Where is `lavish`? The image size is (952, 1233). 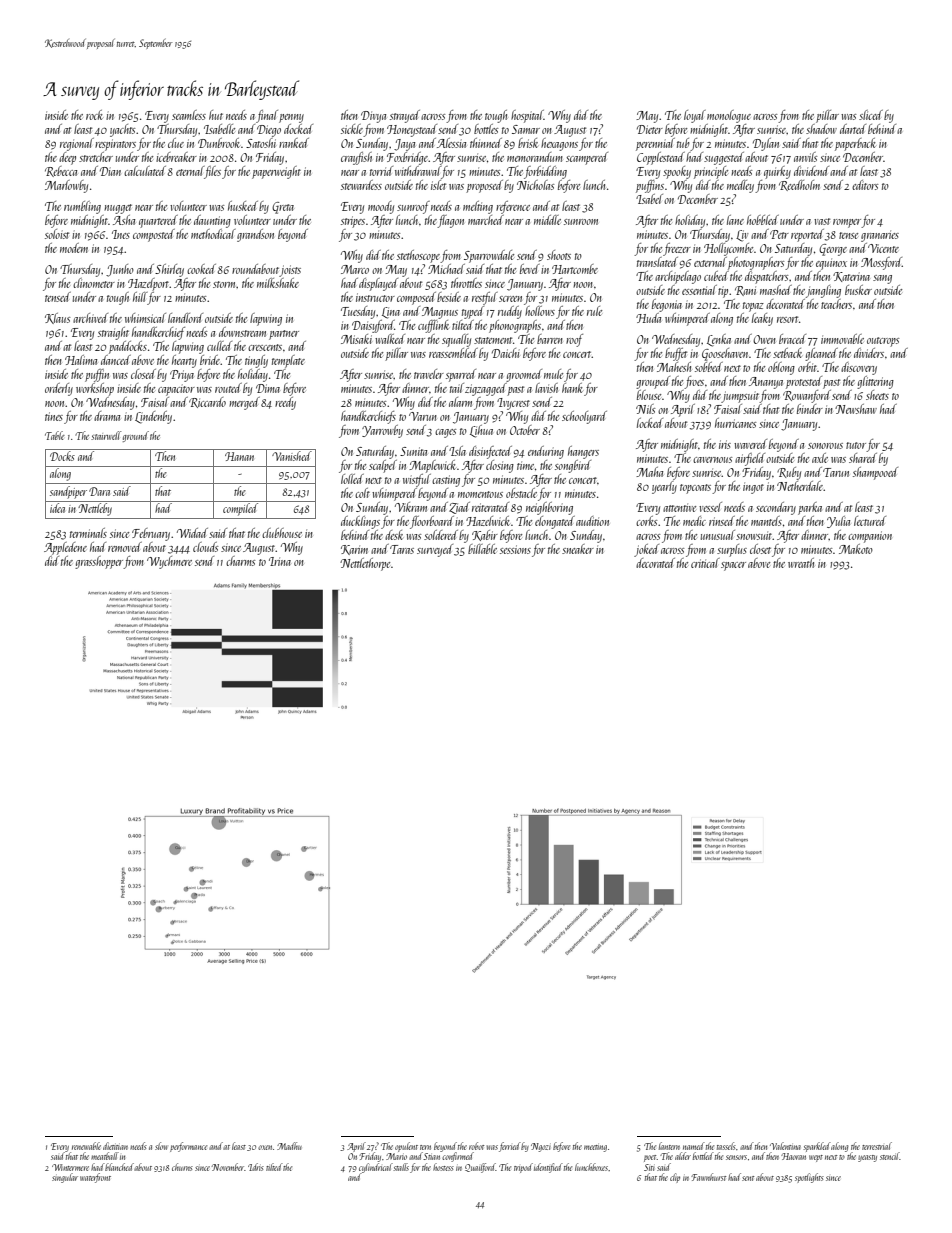 lavish is located at coordinates (546, 388).
